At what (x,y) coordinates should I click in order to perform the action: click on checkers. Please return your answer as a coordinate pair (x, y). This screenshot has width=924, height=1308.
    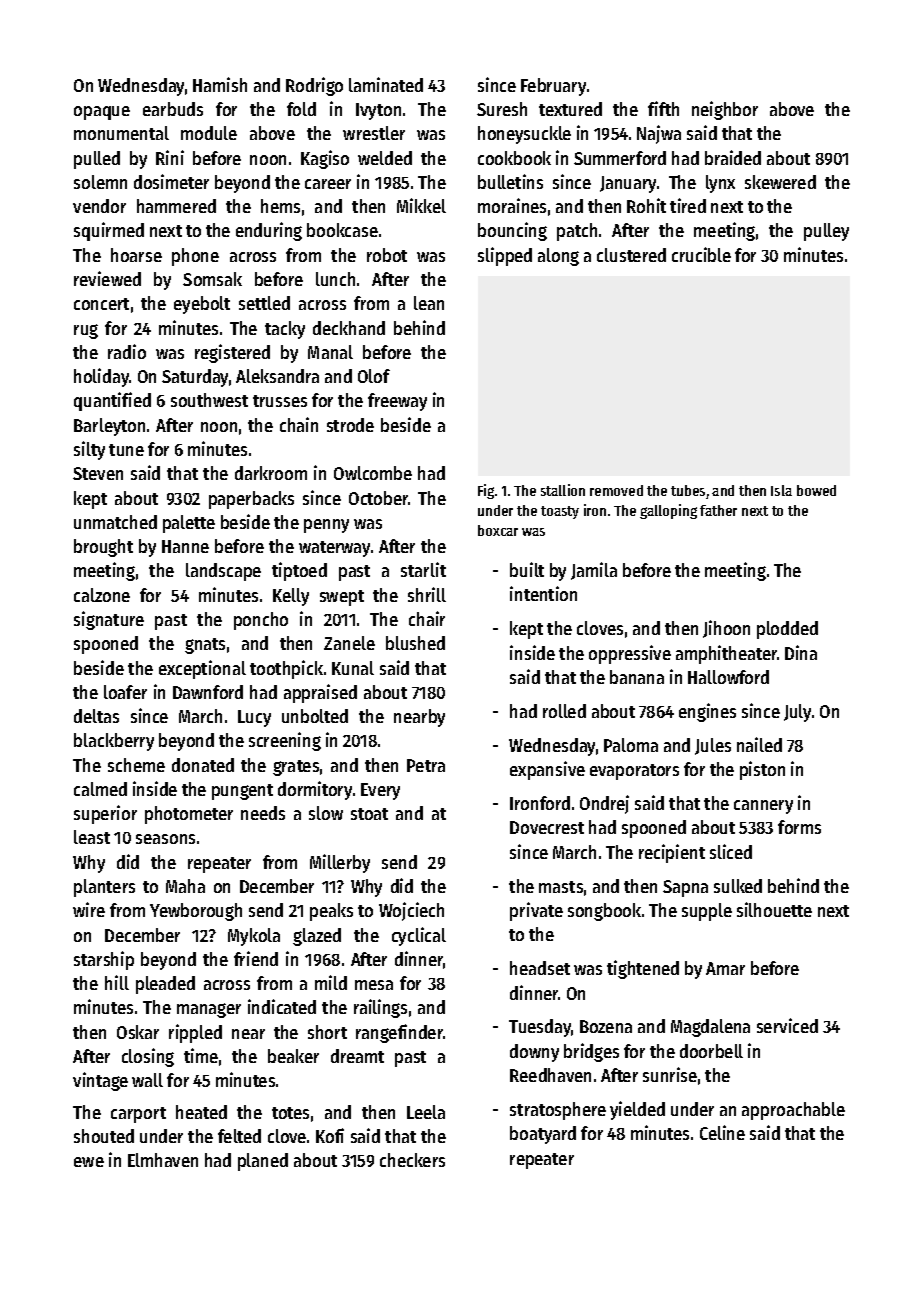
    Looking at the image, I should click on (412, 1160).
